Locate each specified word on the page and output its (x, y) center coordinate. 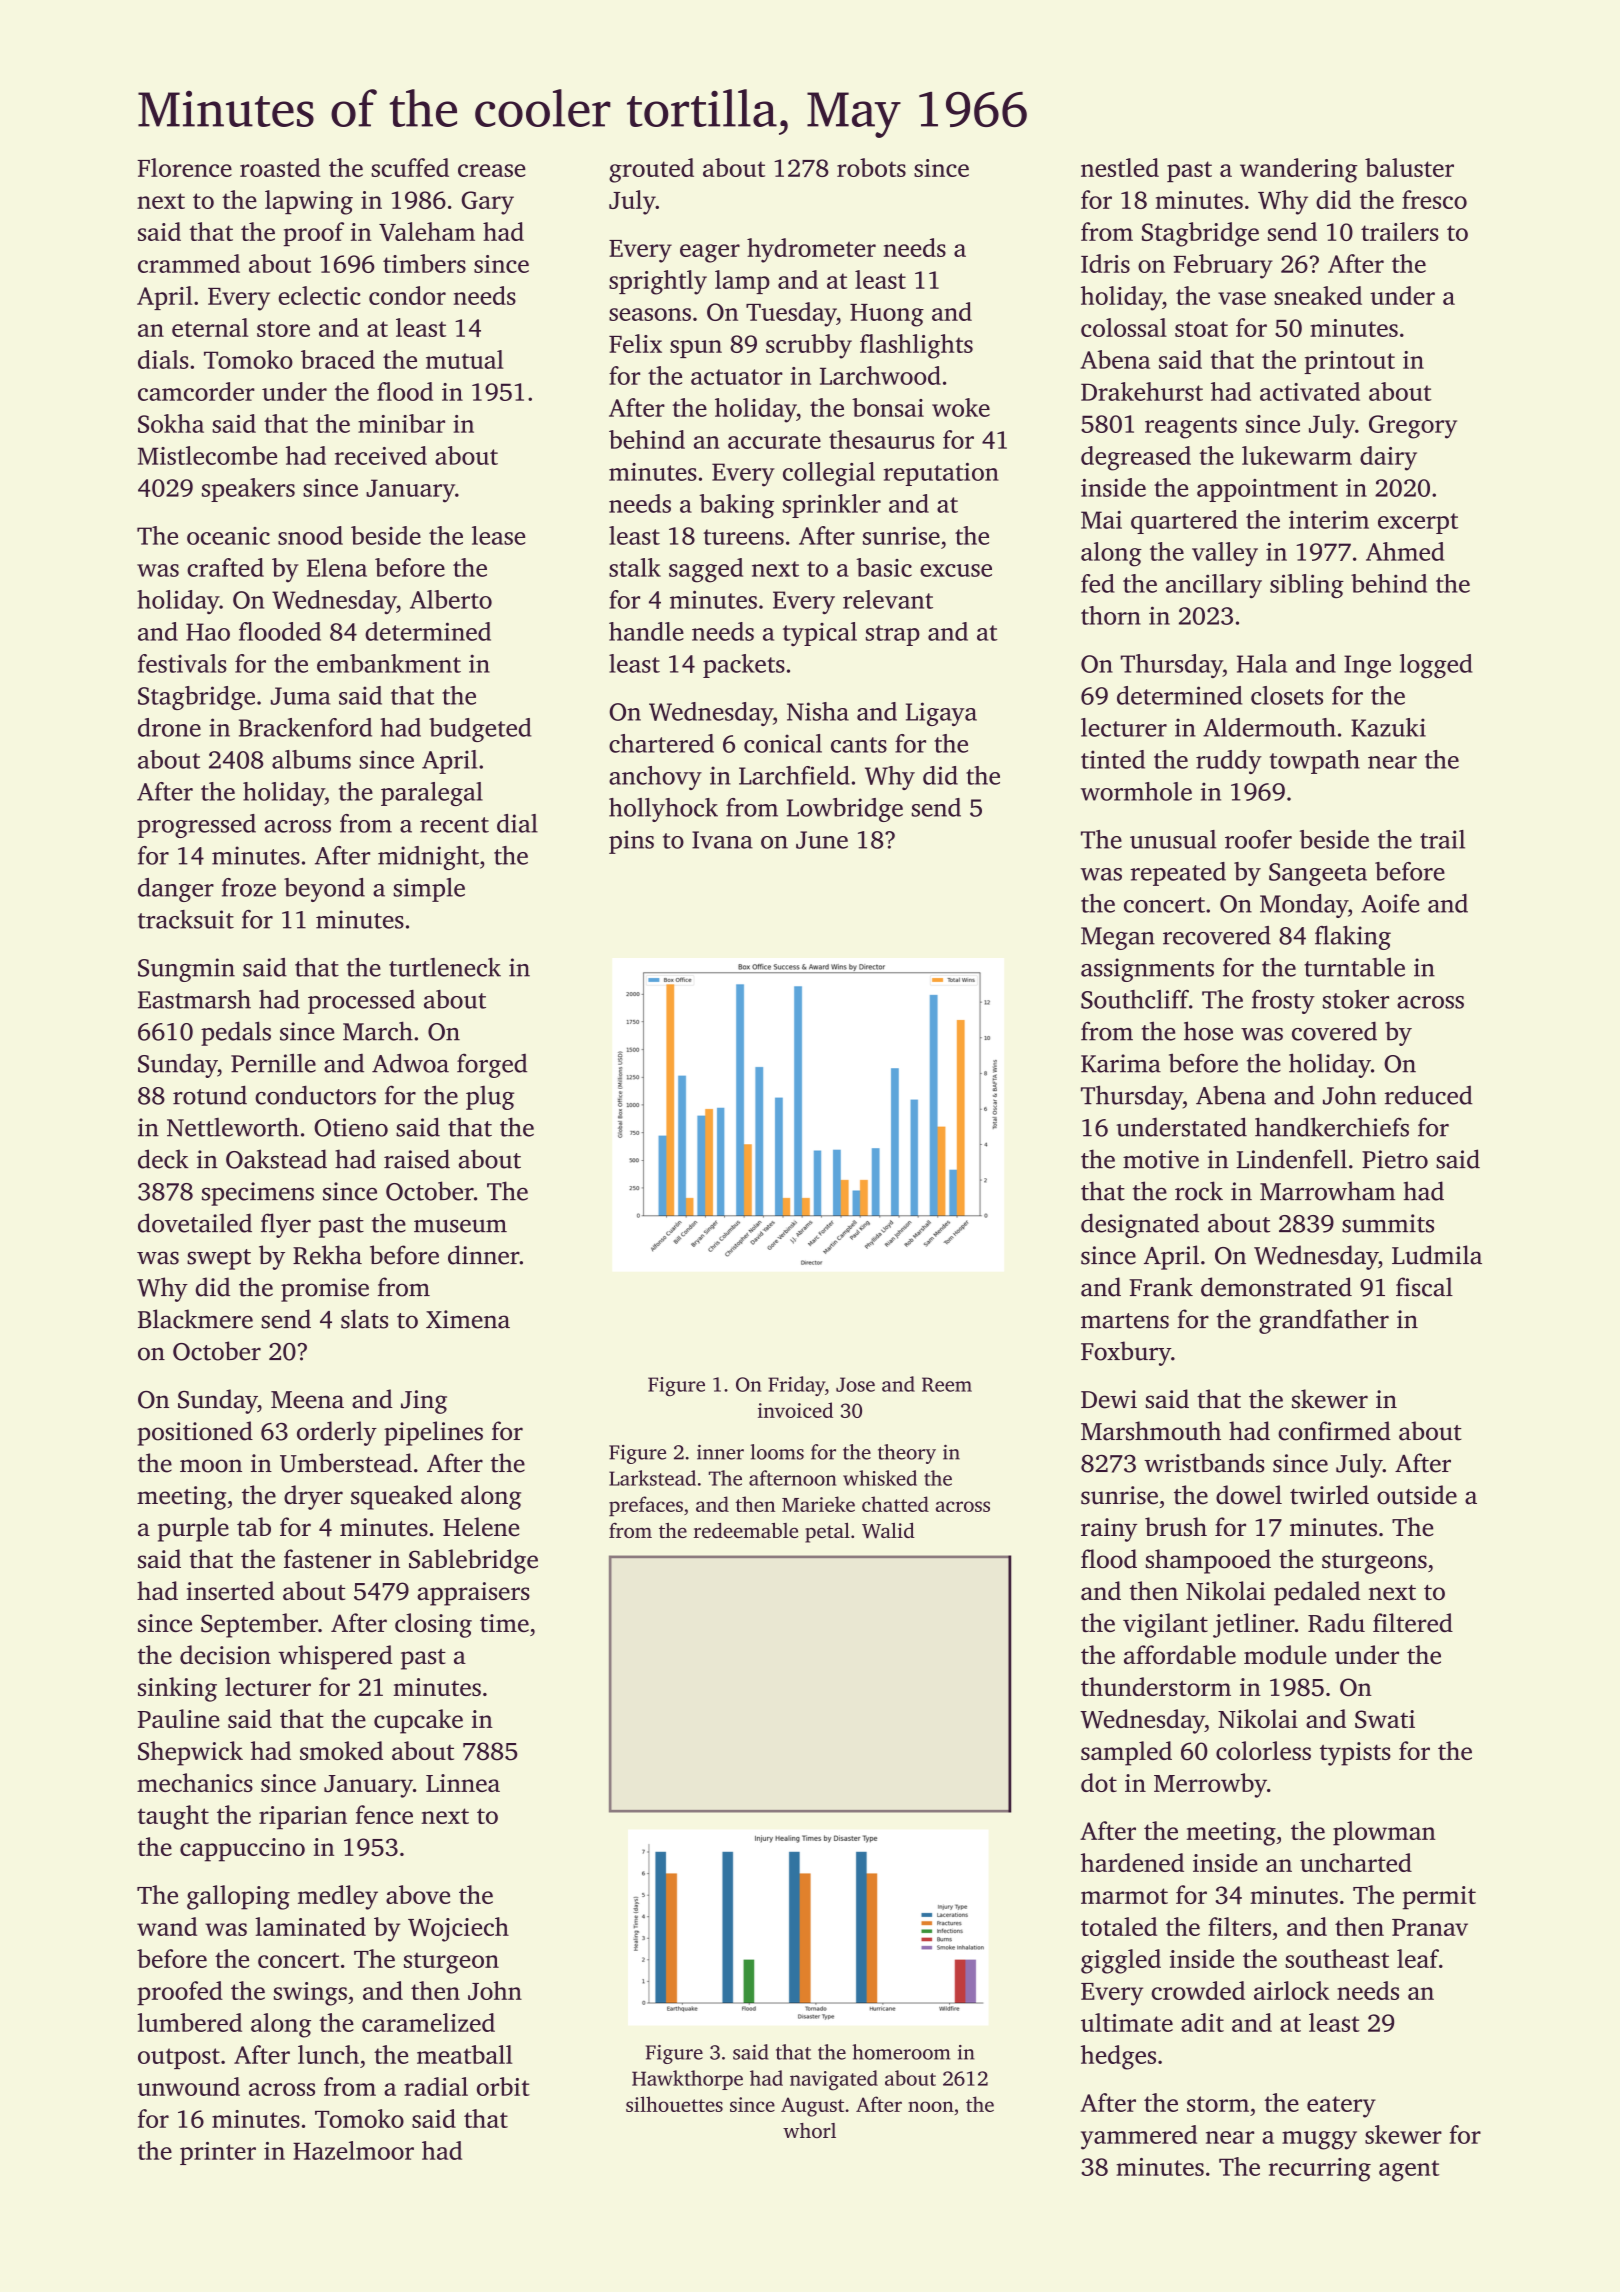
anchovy (655, 778)
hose (1208, 1031)
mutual (465, 359)
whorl (809, 2130)
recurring (1320, 2170)
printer (218, 2153)
